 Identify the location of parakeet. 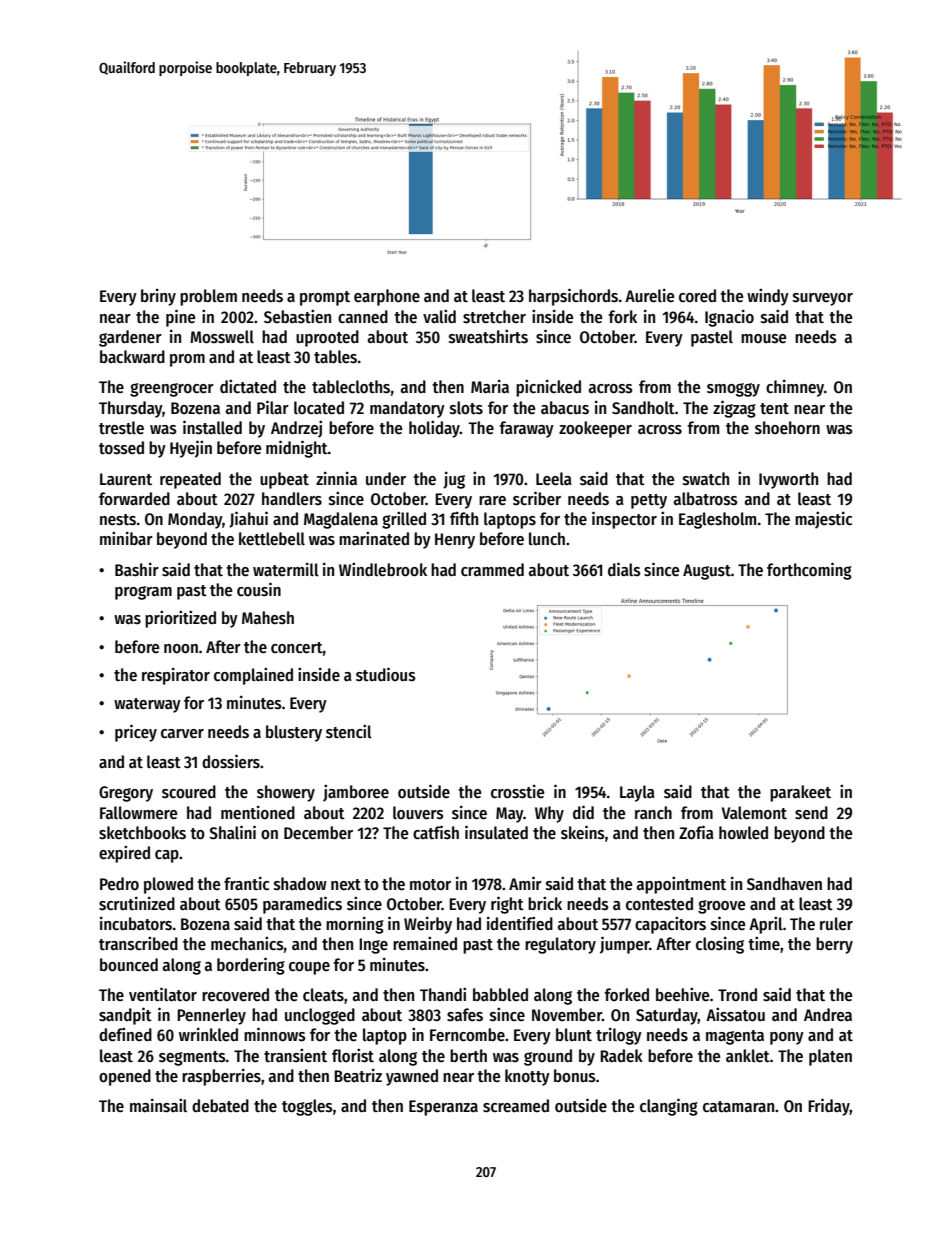
(800, 793).
